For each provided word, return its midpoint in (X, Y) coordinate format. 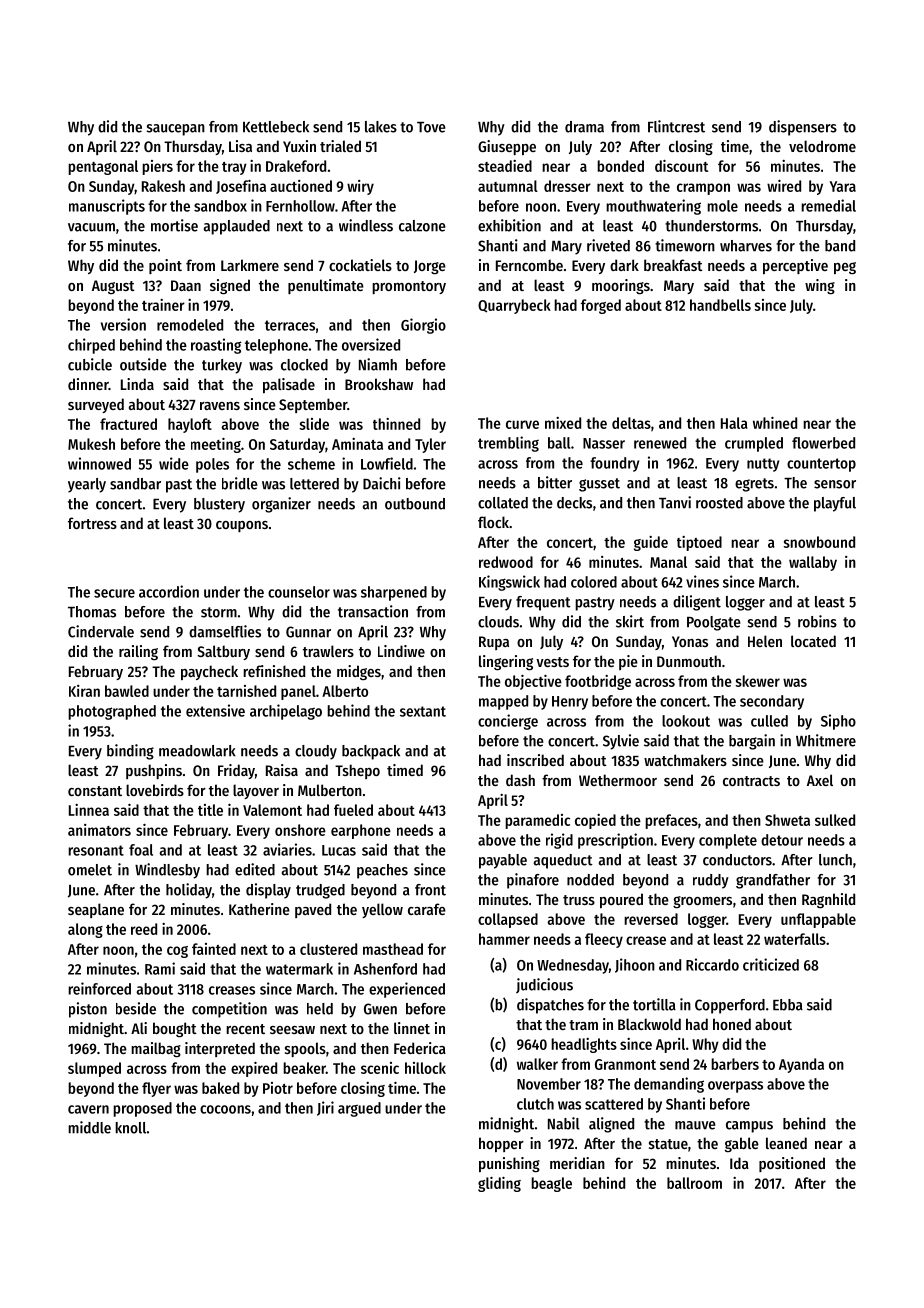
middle (89, 1127)
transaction (373, 611)
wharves (746, 246)
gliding (499, 1184)
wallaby (813, 563)
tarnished (246, 691)
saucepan (175, 130)
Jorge (430, 267)
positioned (792, 1164)
